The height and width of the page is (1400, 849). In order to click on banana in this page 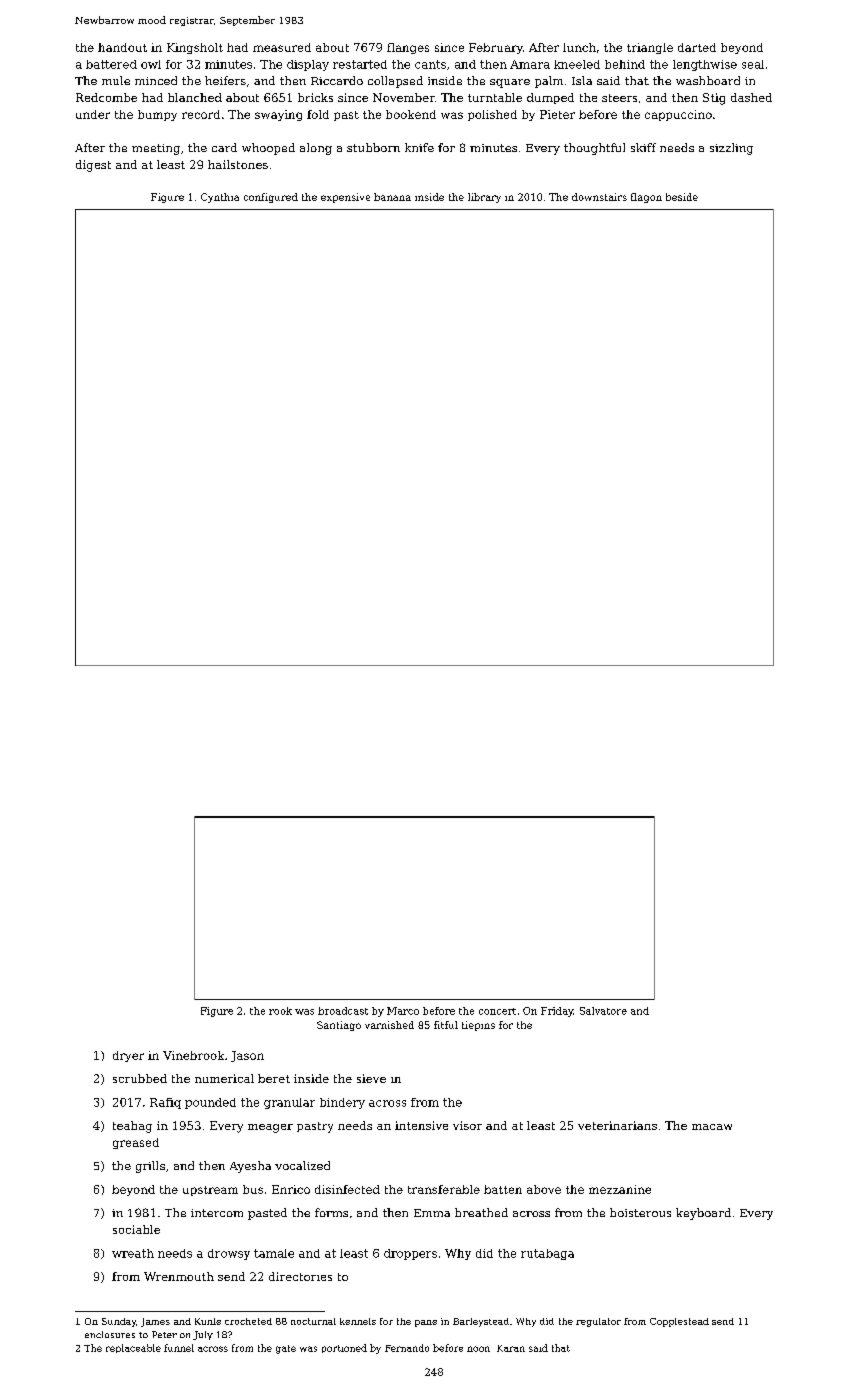, I will do `click(392, 197)`.
